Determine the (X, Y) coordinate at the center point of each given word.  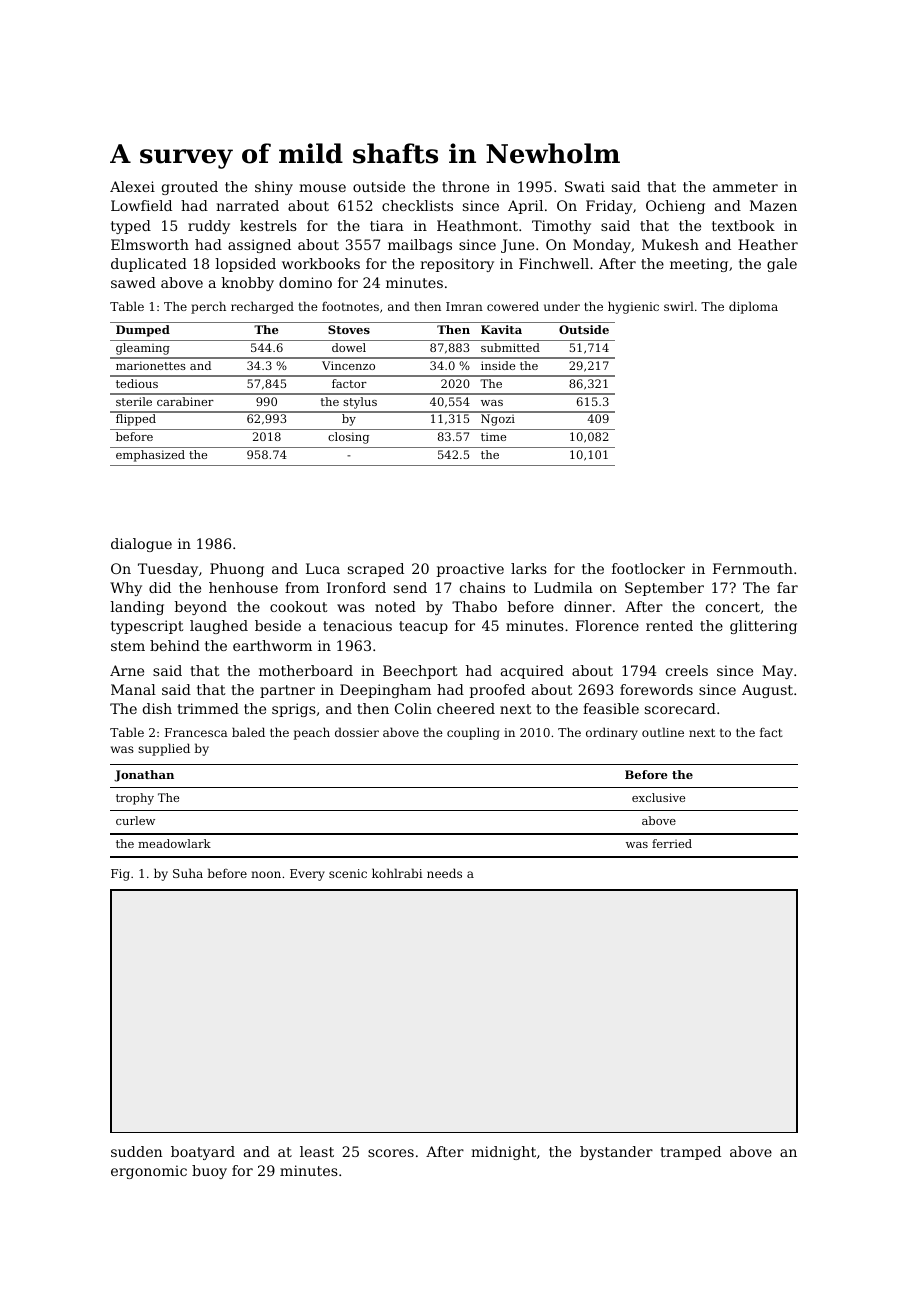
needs (444, 873)
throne (465, 186)
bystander (616, 1153)
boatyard (203, 1153)
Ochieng (675, 207)
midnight (503, 1153)
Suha (188, 873)
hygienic (633, 307)
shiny (274, 188)
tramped (690, 1153)
